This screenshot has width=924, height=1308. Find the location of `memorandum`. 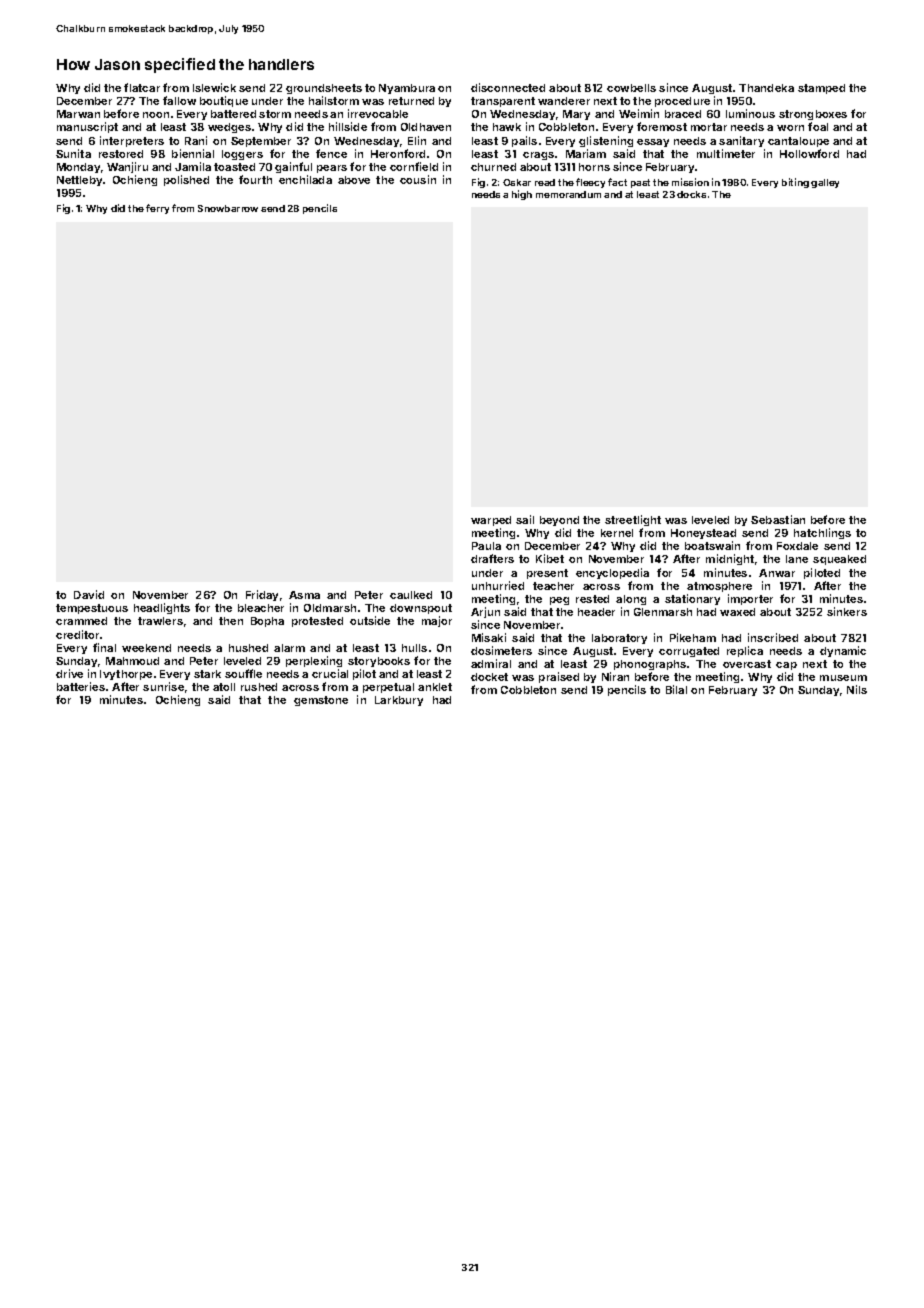

memorandum is located at coordinates (568, 194).
